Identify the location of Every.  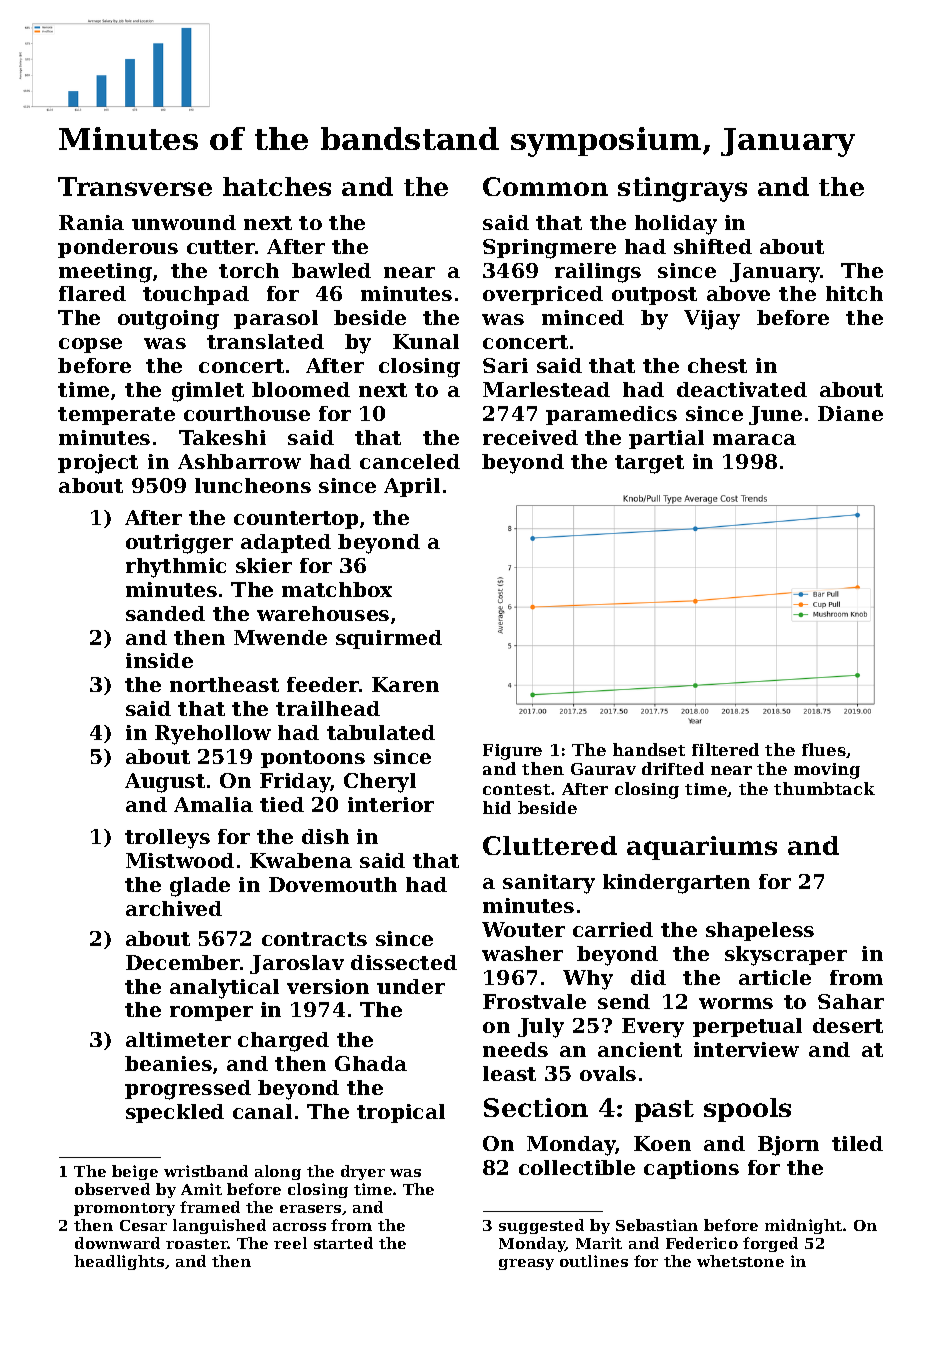
(653, 1028).
